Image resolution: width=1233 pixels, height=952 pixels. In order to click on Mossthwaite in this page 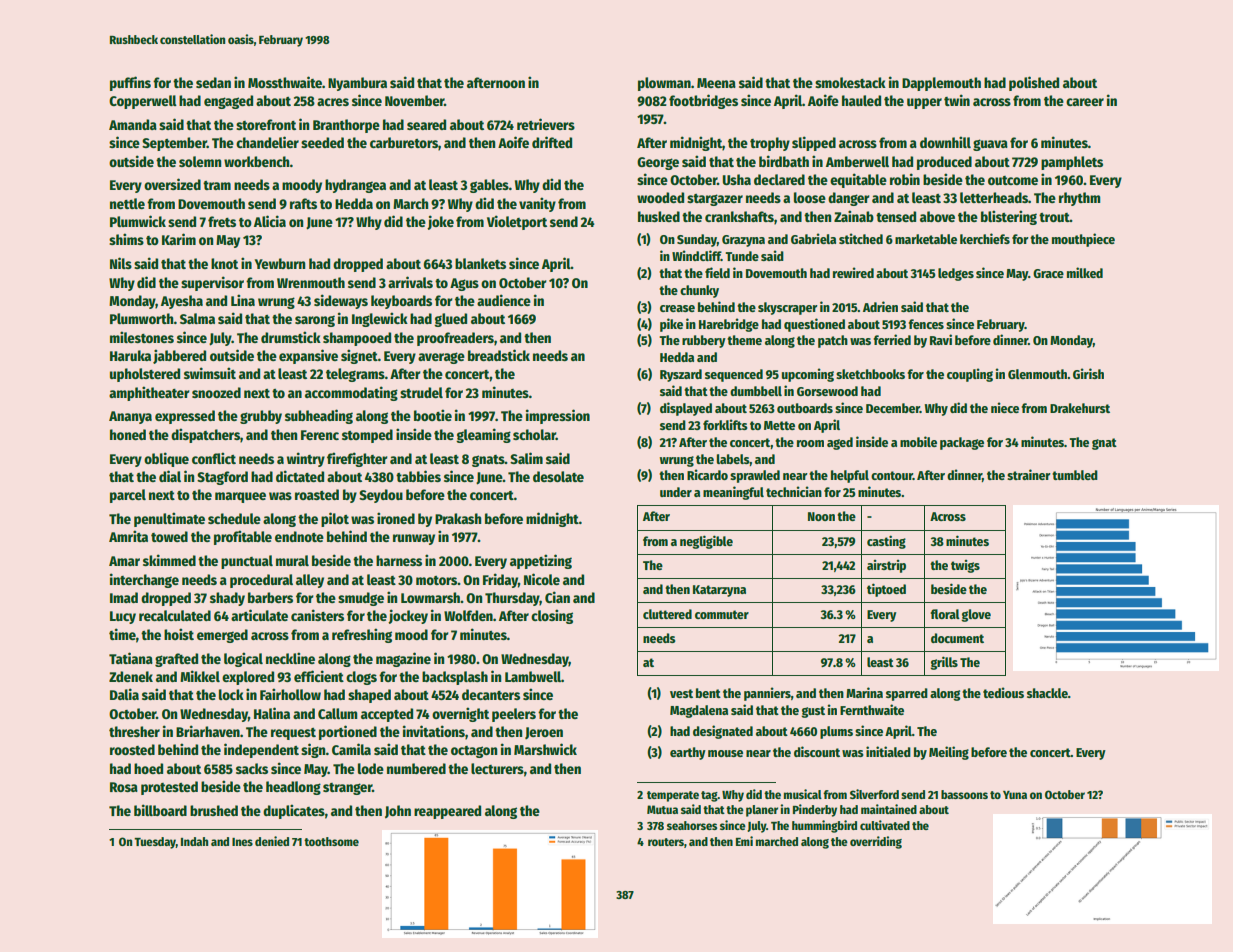, I will do `click(285, 82)`.
